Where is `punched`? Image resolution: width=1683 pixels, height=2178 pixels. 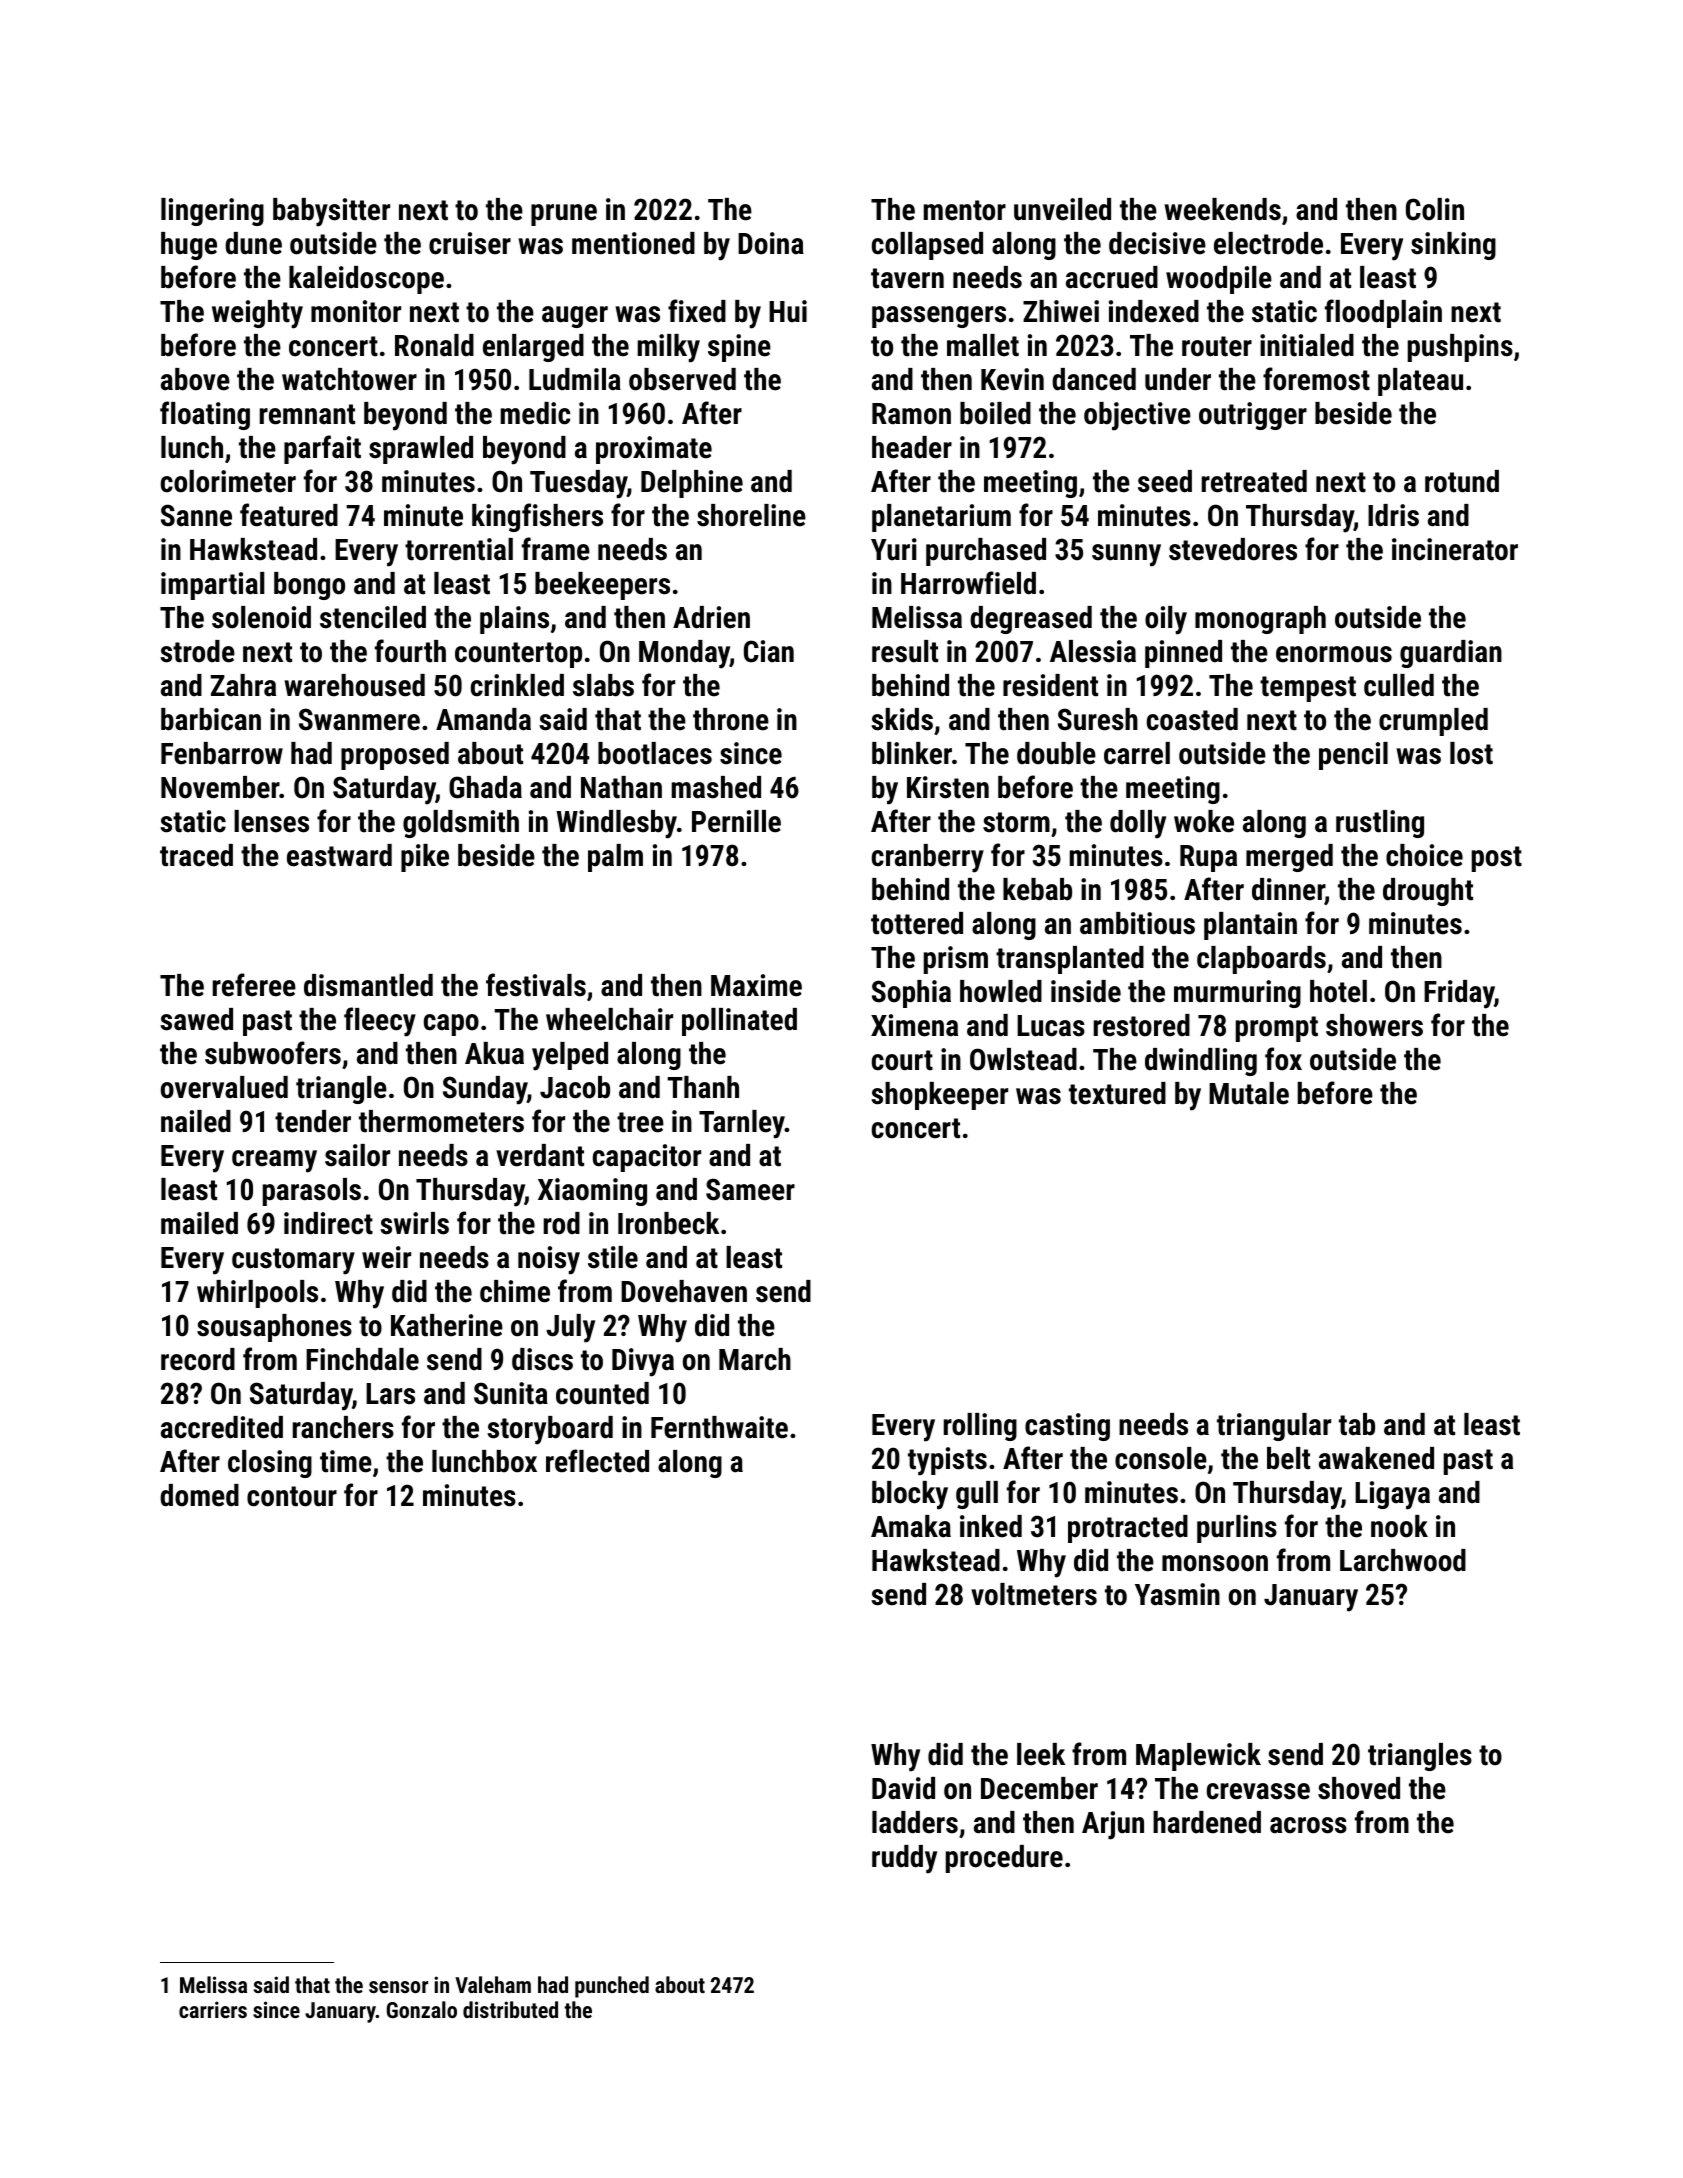
punched is located at coordinates (612, 1987).
